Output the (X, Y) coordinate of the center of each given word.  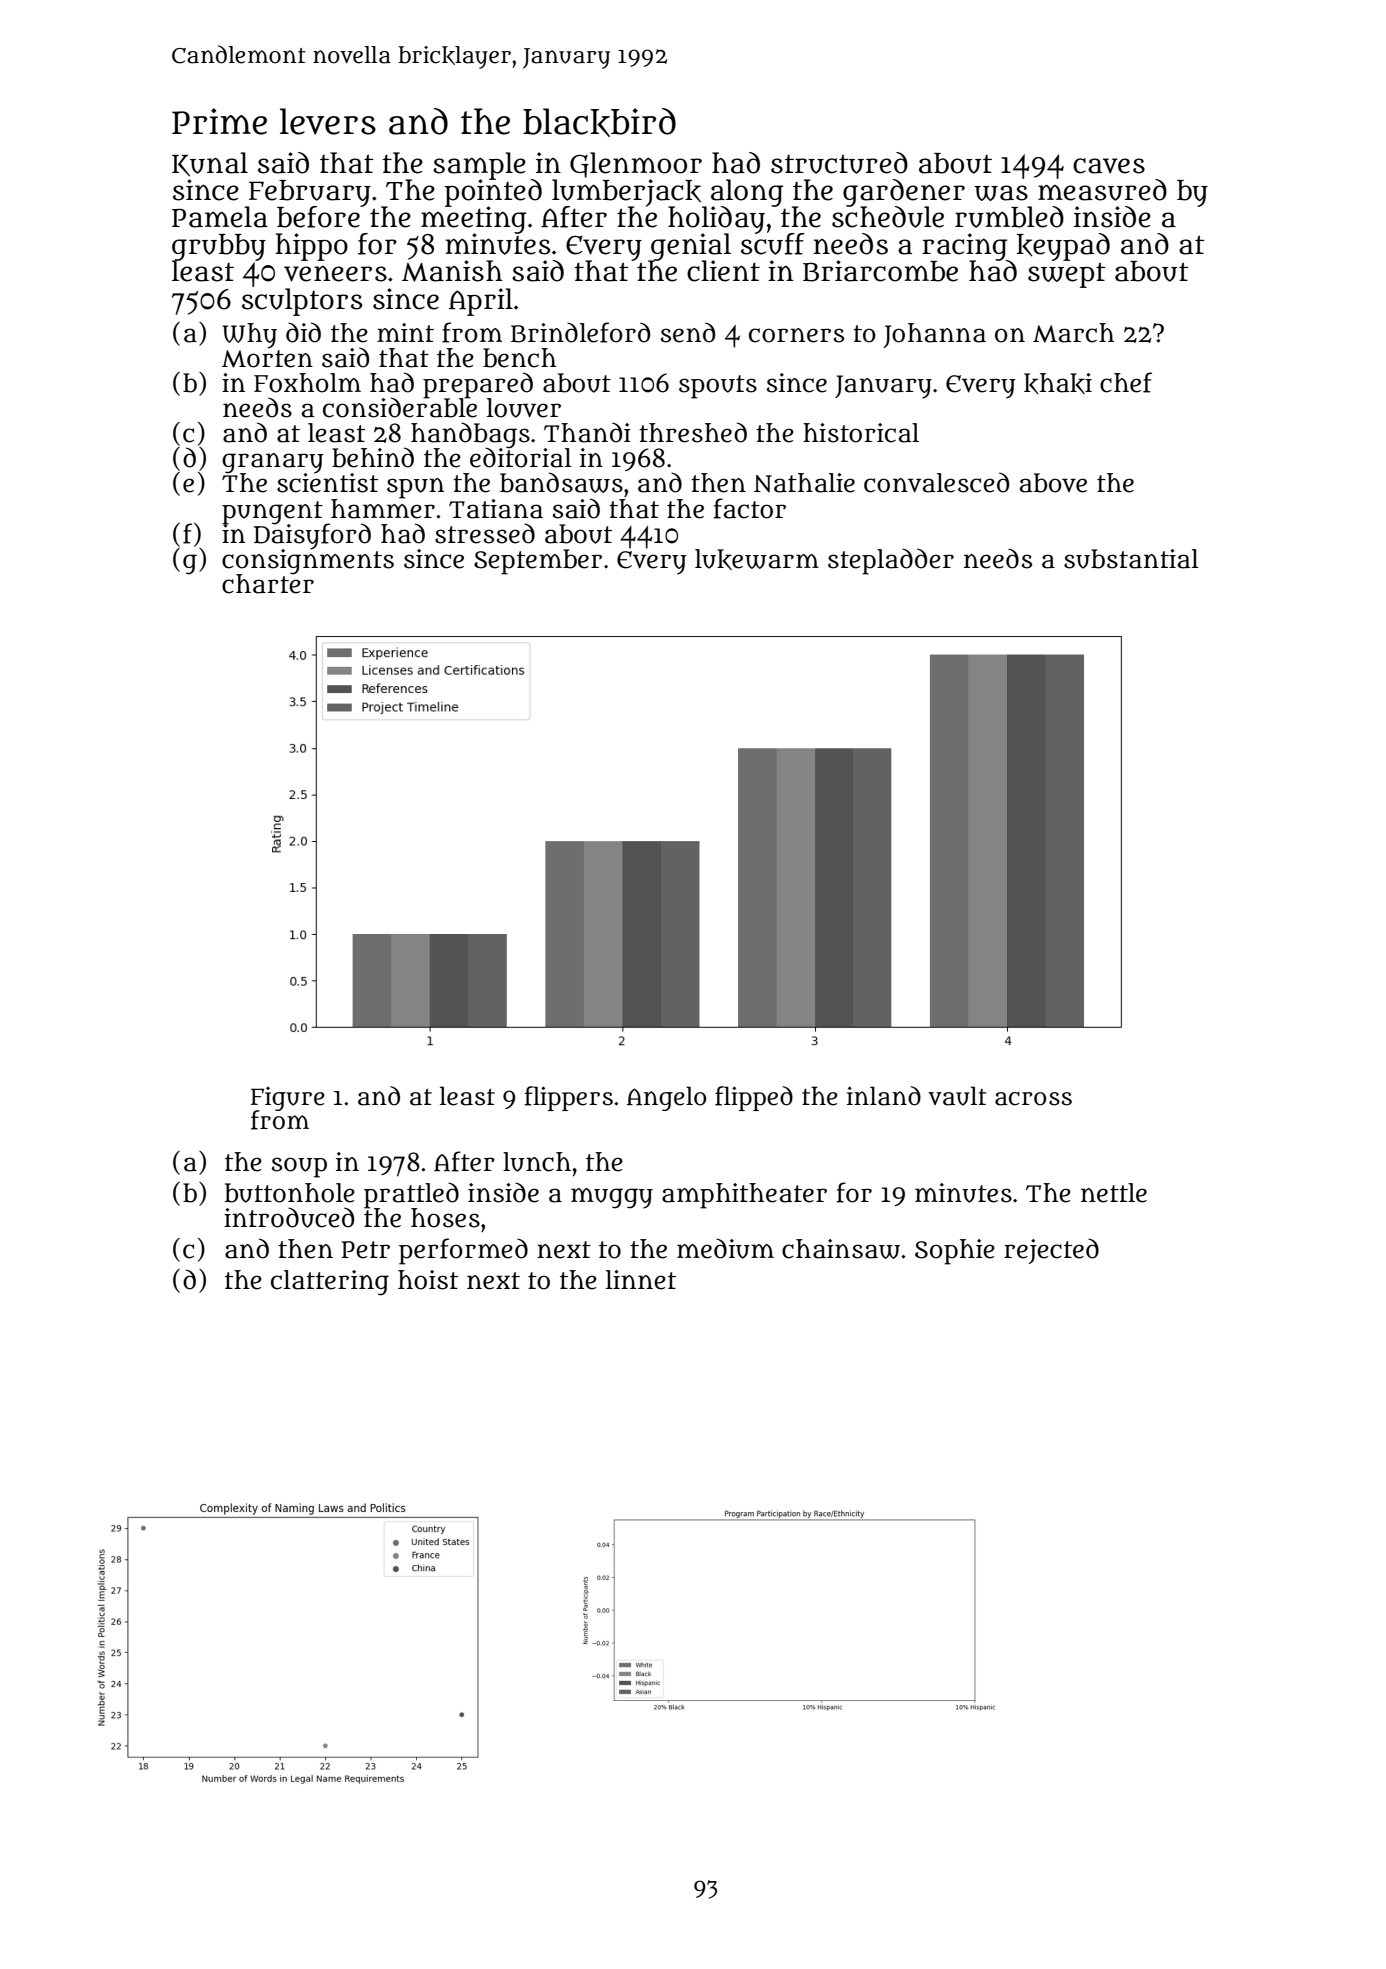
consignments (308, 561)
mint (405, 332)
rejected (1051, 1251)
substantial (1131, 559)
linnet (641, 1280)
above (1053, 483)
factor (749, 508)
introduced (289, 1217)
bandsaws (561, 482)
